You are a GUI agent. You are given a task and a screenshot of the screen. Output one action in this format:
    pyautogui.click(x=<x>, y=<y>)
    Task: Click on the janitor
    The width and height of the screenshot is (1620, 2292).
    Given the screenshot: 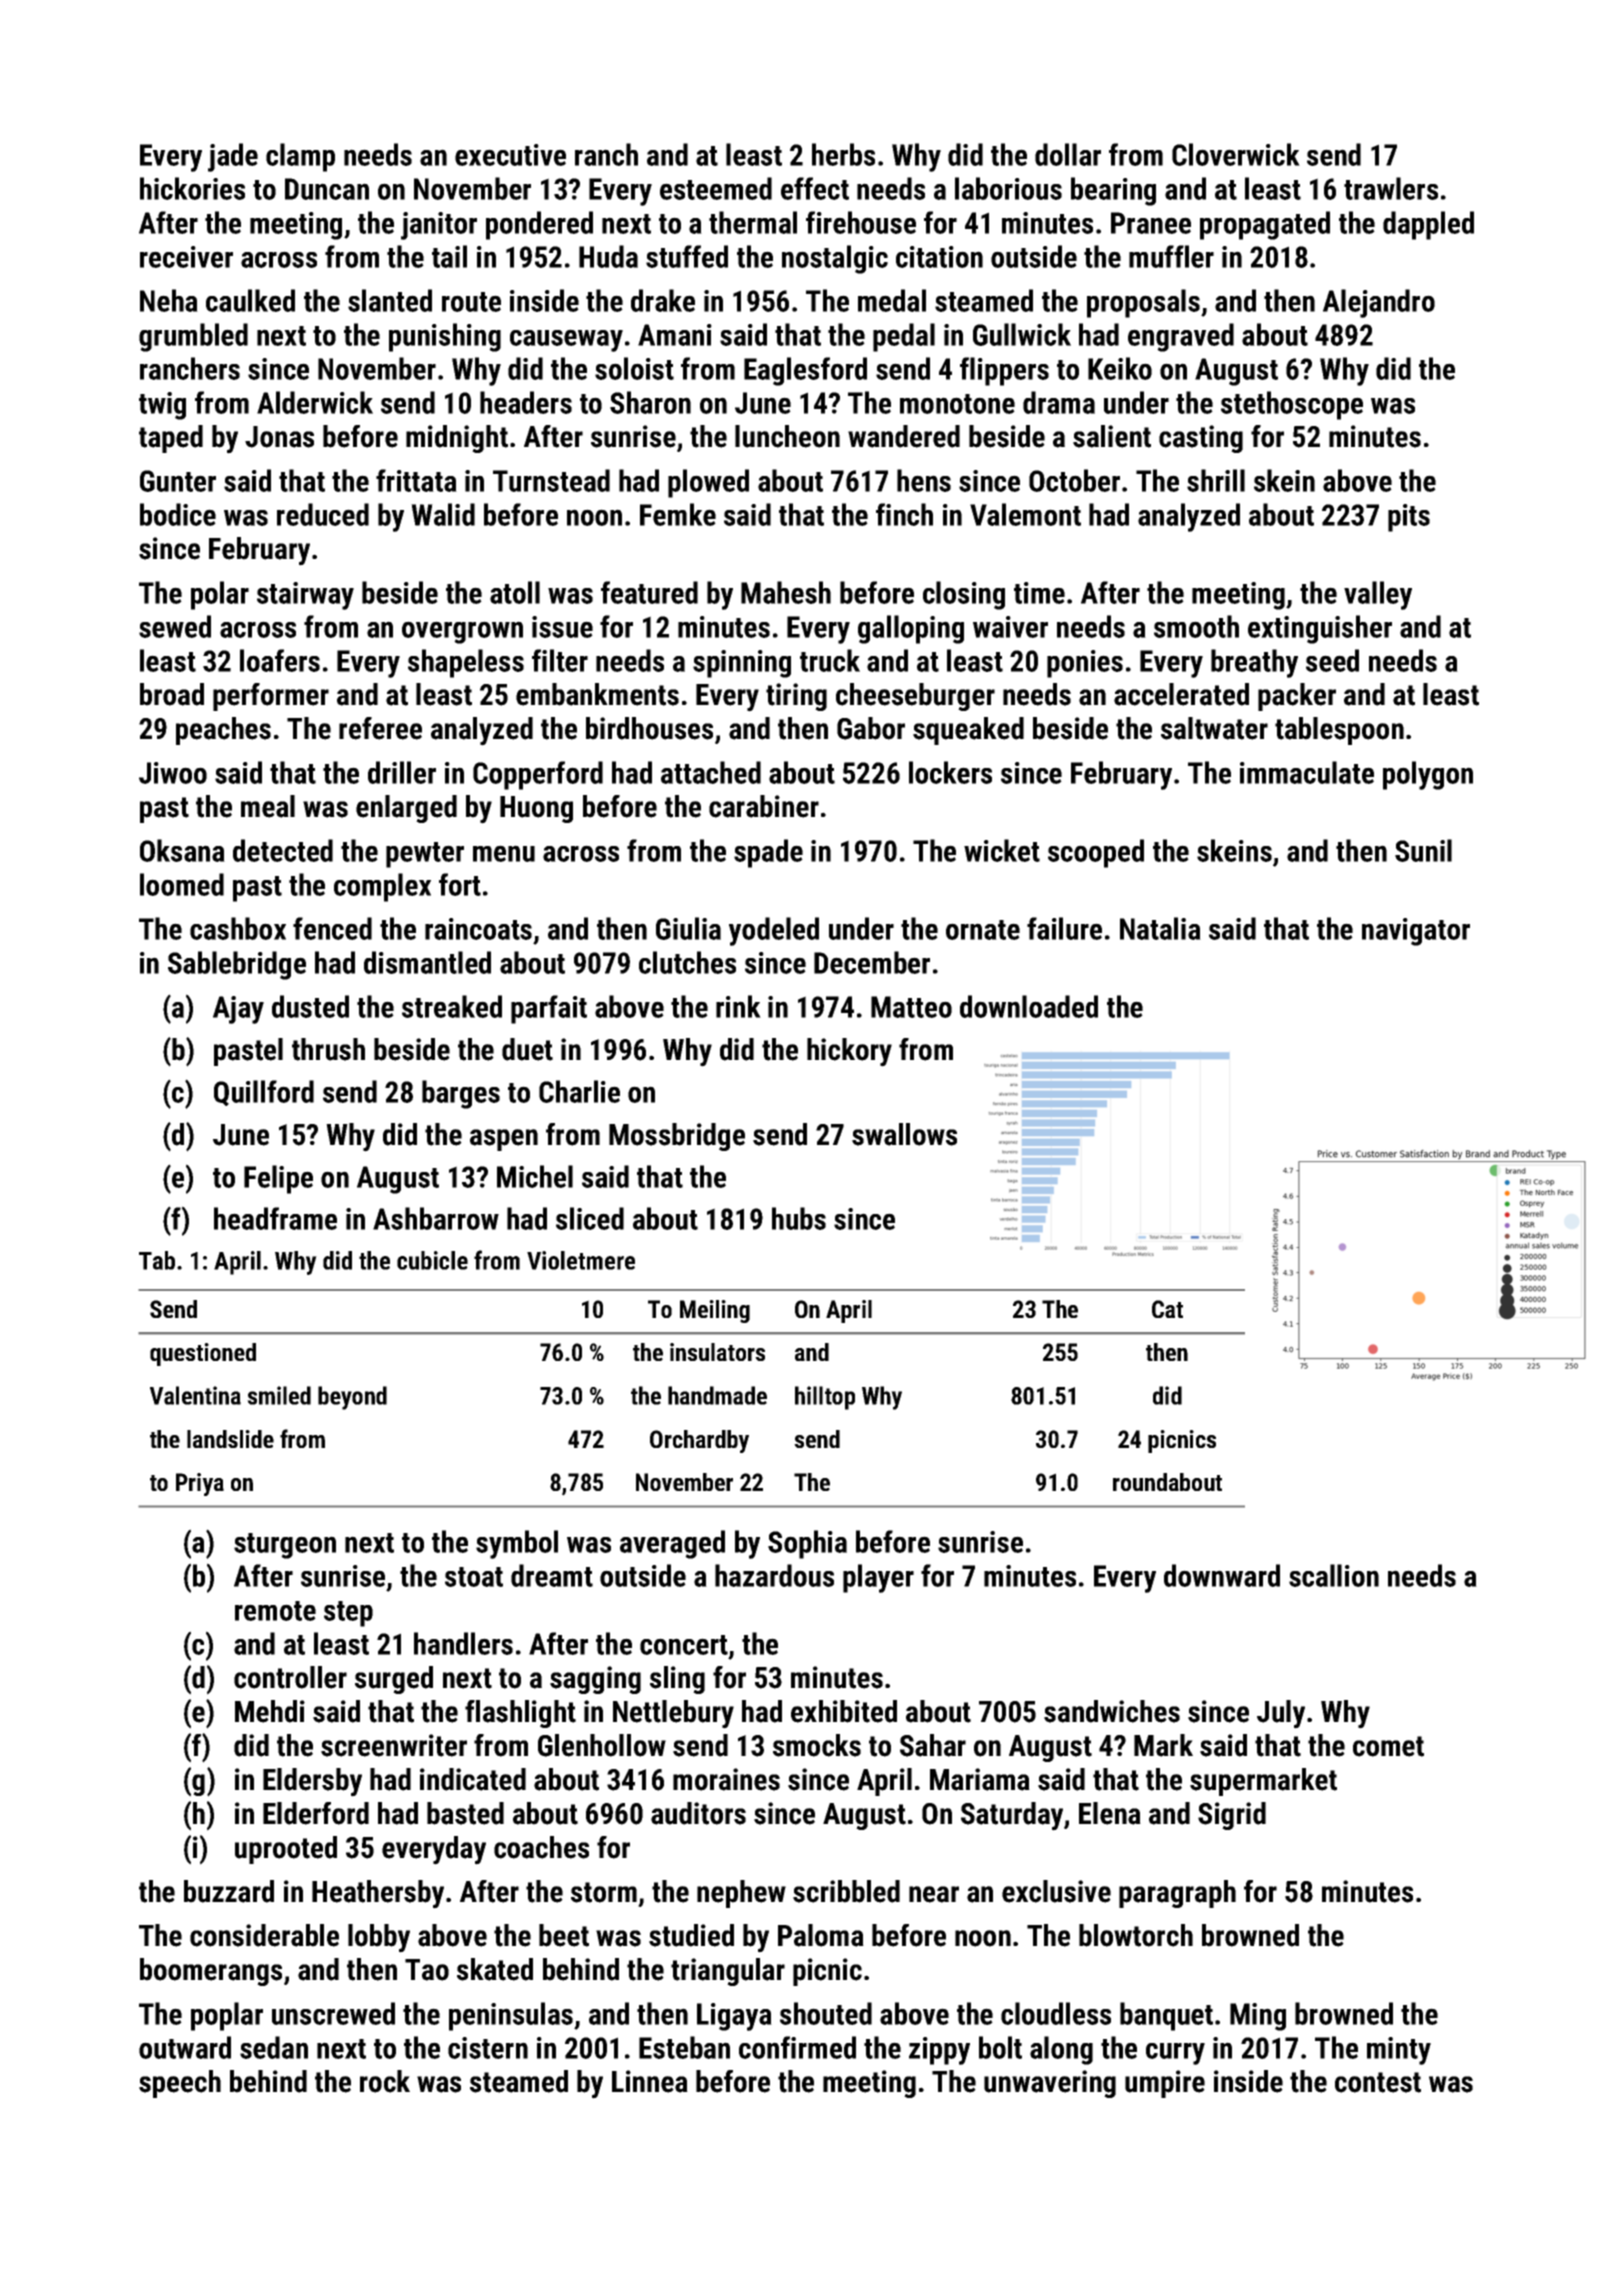 What is the action you would take?
    pyautogui.click(x=439, y=226)
